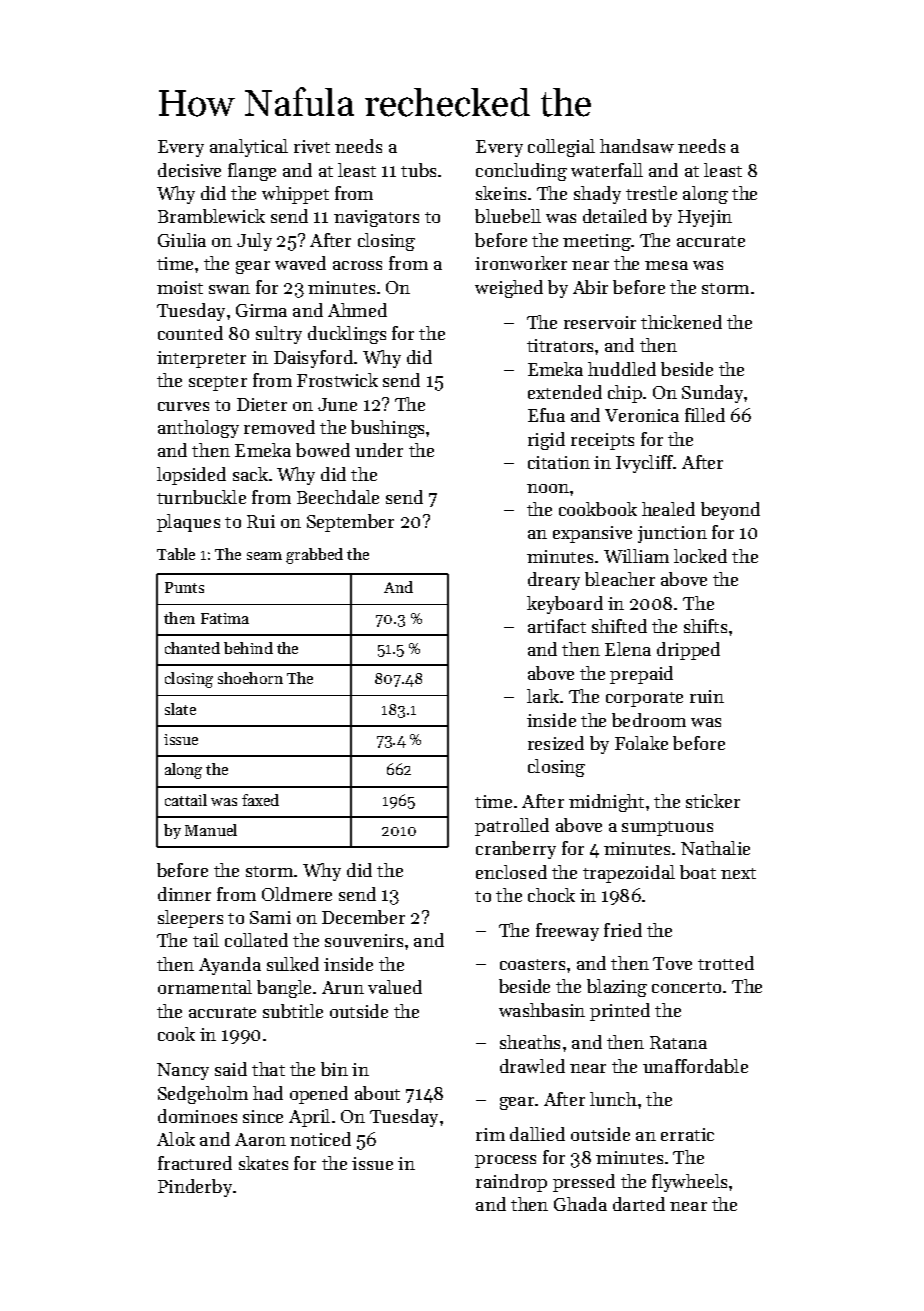 This screenshot has height=1311, width=924. I want to click on faxed, so click(260, 800).
